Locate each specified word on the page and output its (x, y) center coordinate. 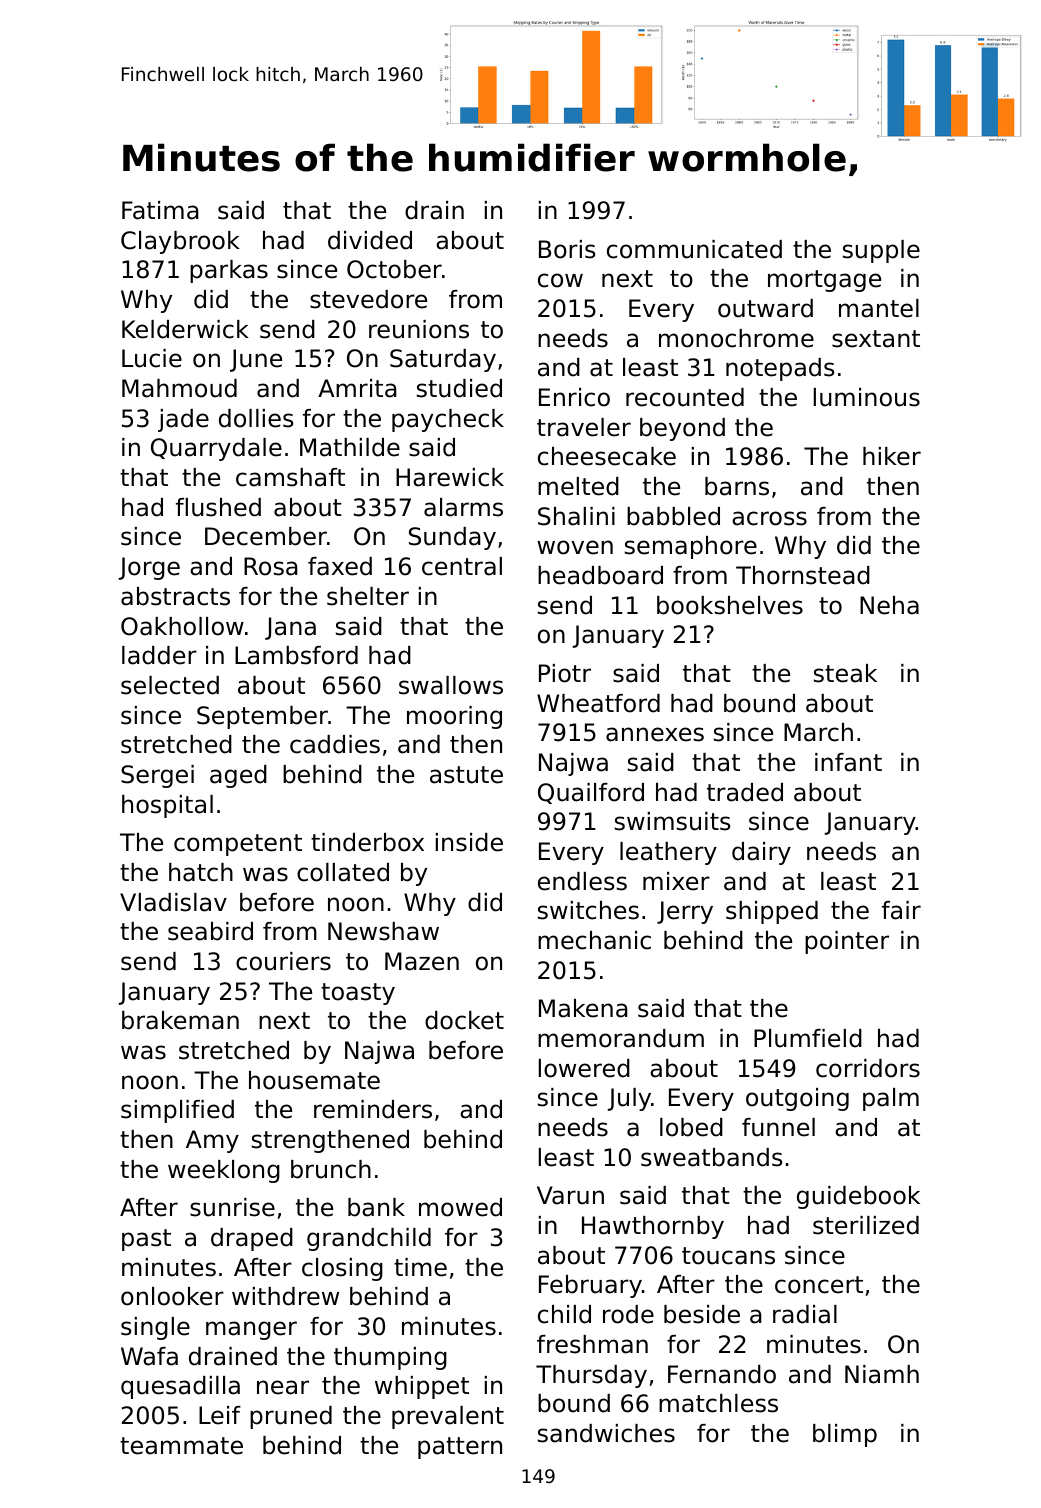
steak (845, 673)
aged (238, 776)
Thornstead (803, 575)
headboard (600, 575)
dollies (256, 418)
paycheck (448, 420)
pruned (291, 1417)
